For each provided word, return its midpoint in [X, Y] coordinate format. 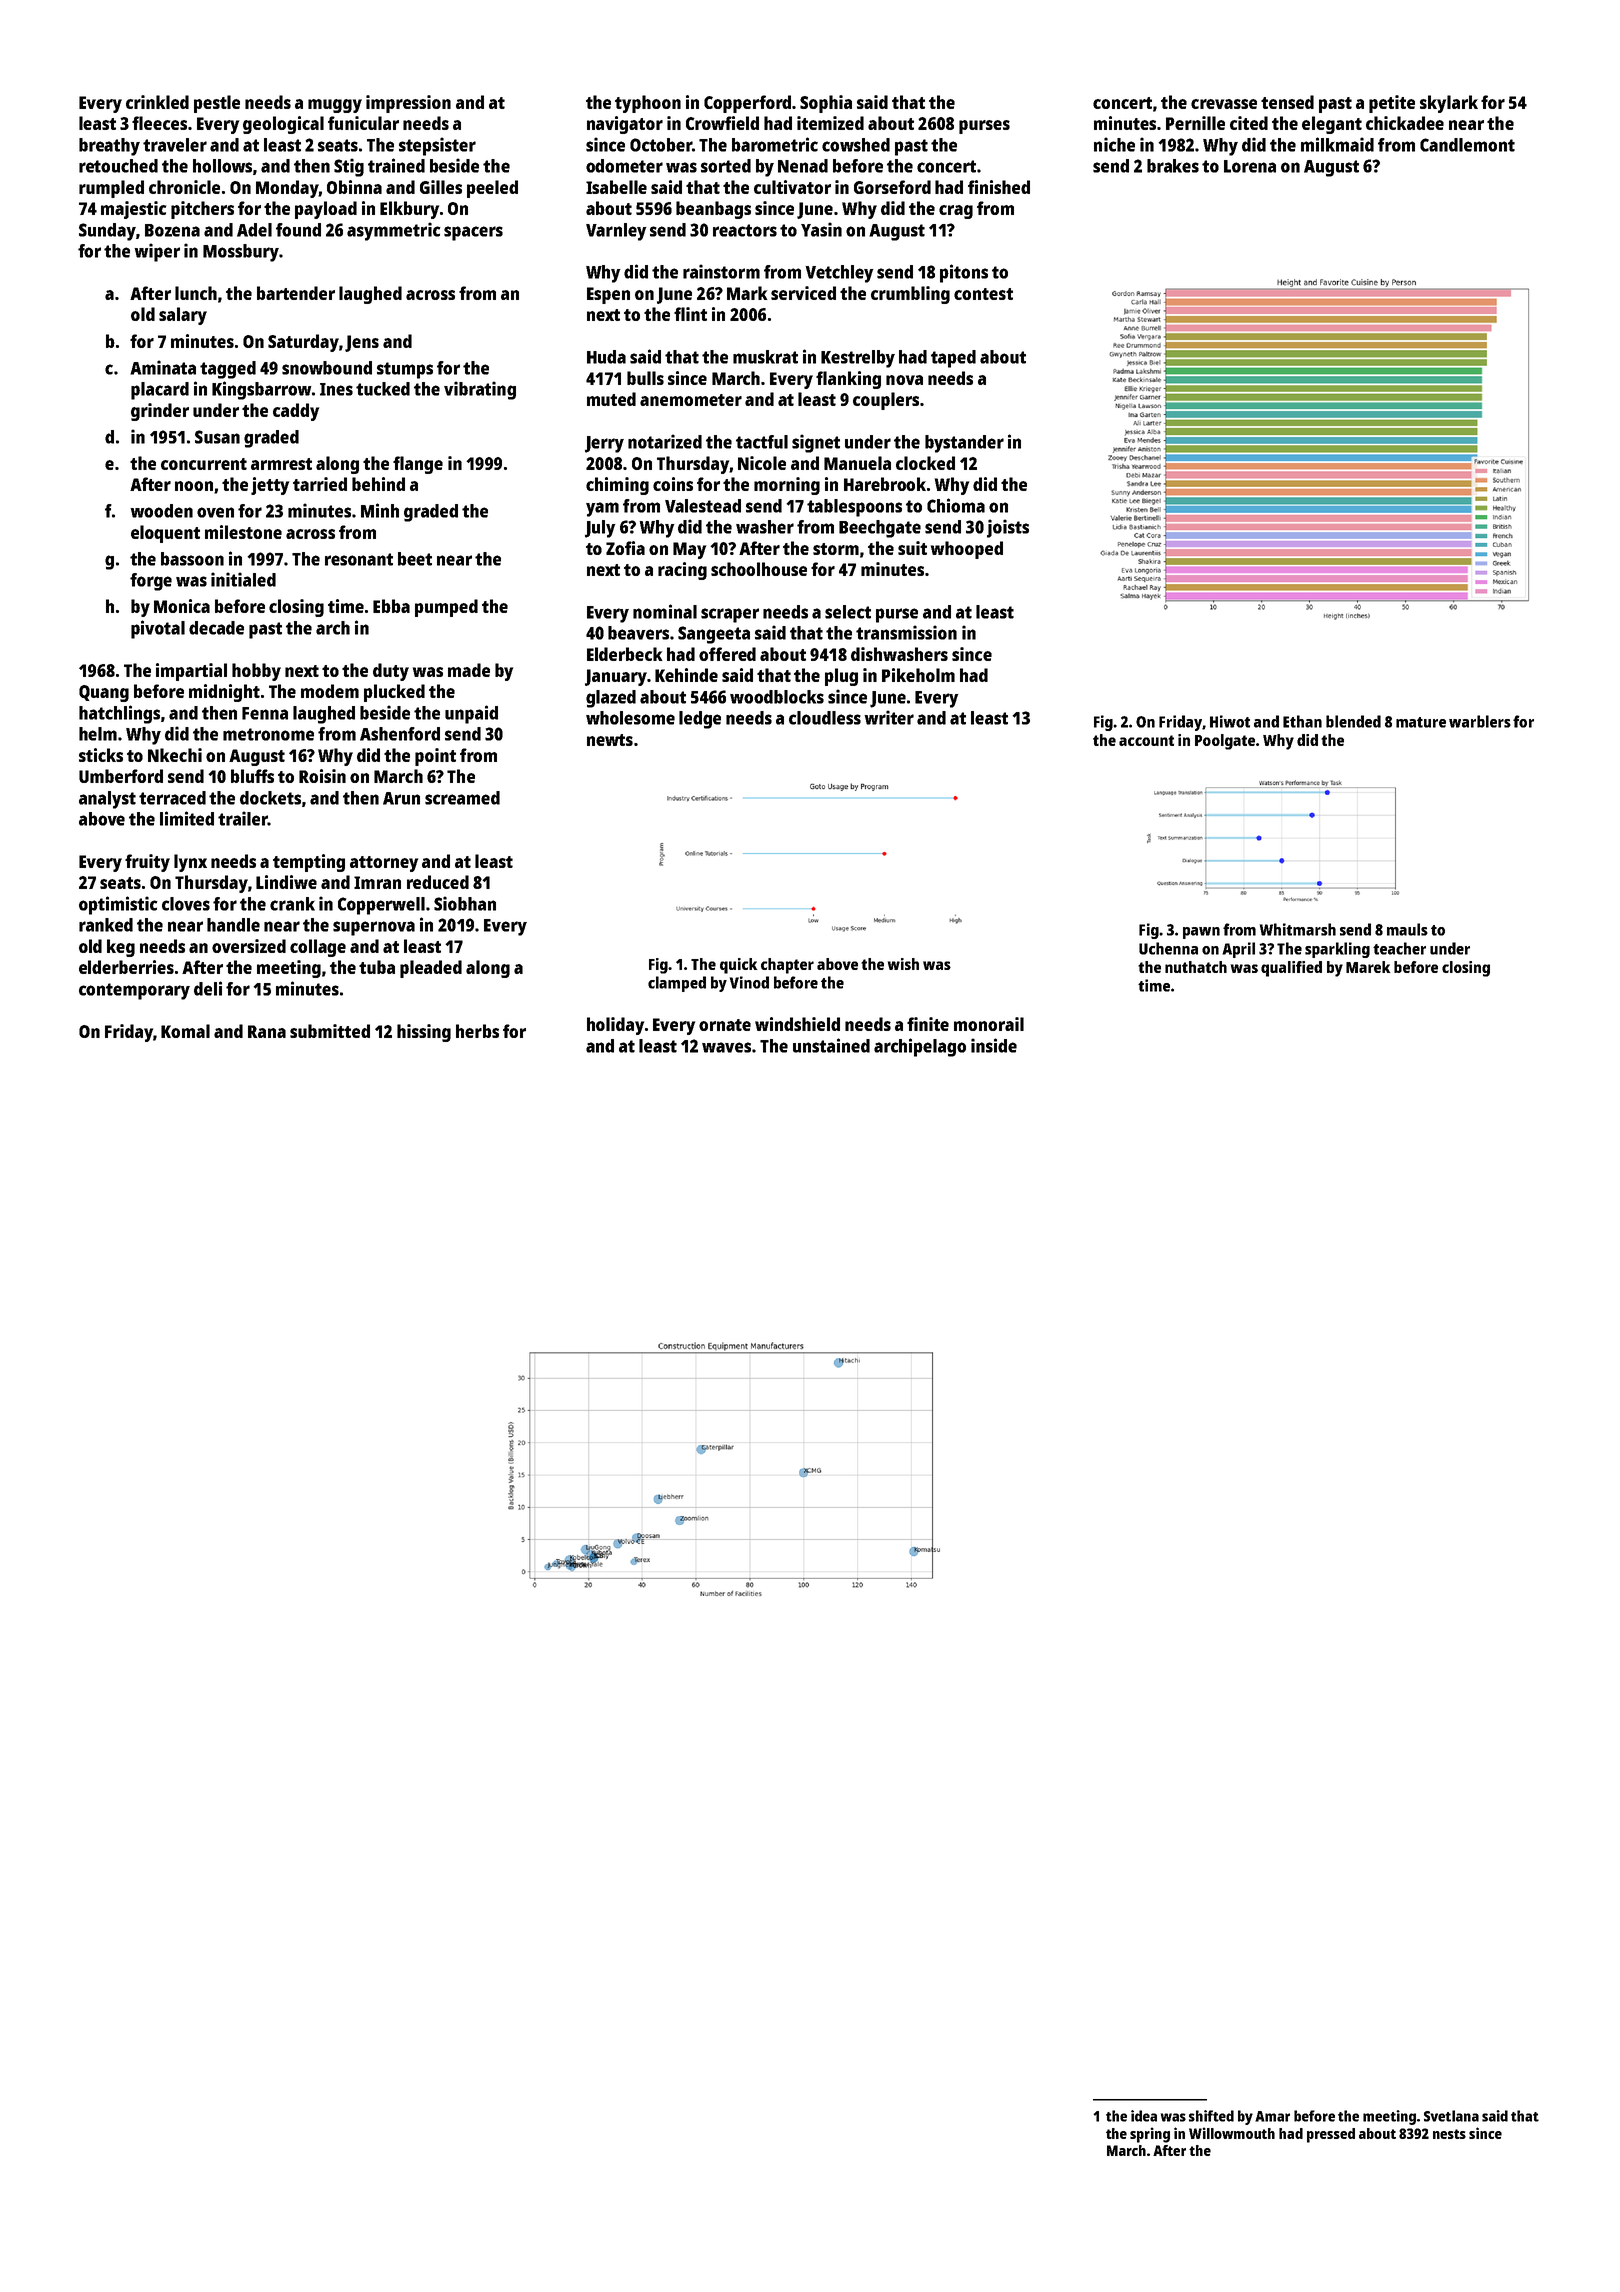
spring [1150, 2135]
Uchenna [1168, 948]
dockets [270, 798]
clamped [677, 984]
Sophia [826, 104]
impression [408, 104]
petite [1392, 104]
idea [1144, 2116]
